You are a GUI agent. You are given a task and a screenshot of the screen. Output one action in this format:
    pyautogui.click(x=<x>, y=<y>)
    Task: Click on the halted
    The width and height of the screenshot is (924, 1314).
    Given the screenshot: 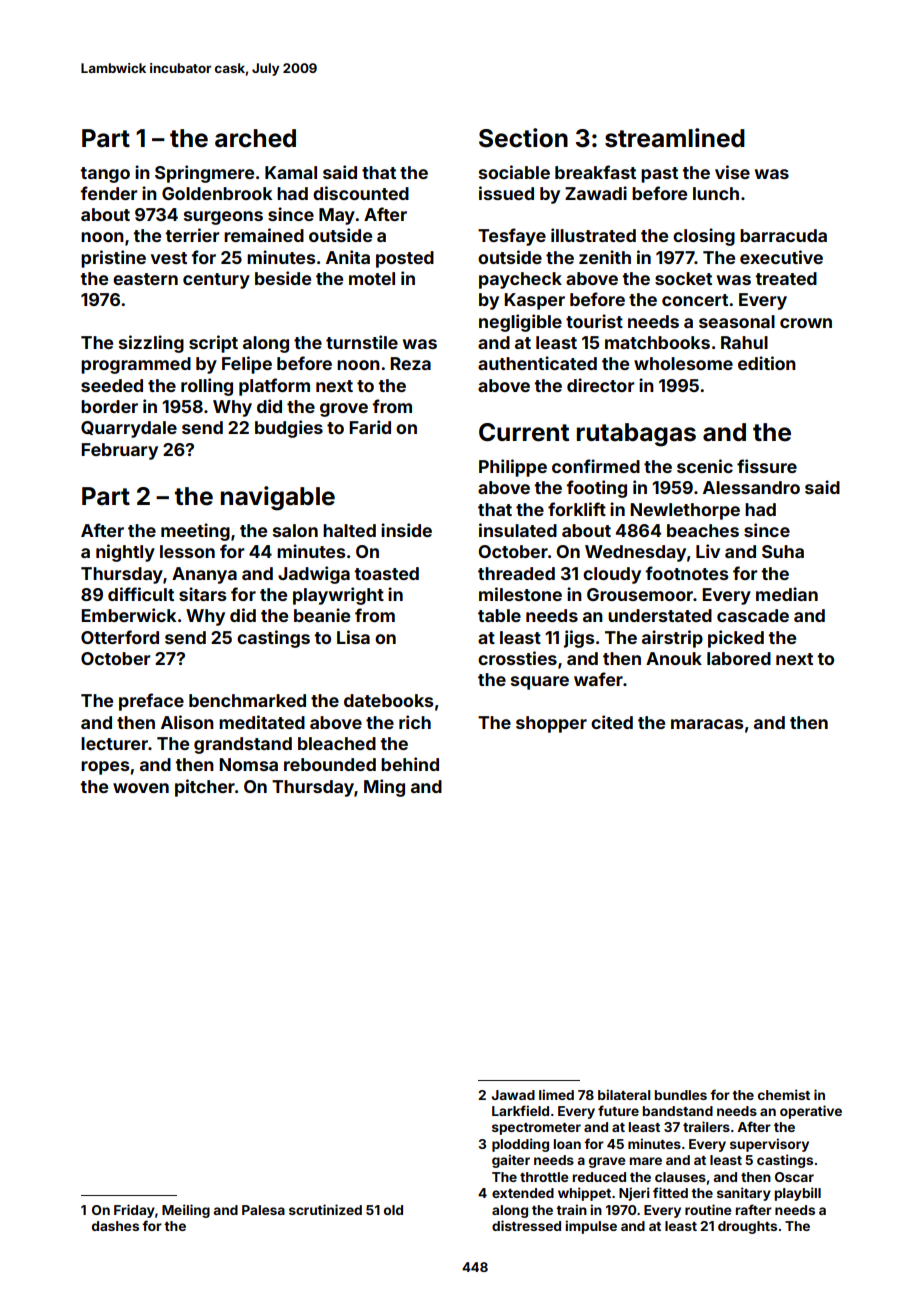 What is the action you would take?
    pyautogui.click(x=349, y=530)
